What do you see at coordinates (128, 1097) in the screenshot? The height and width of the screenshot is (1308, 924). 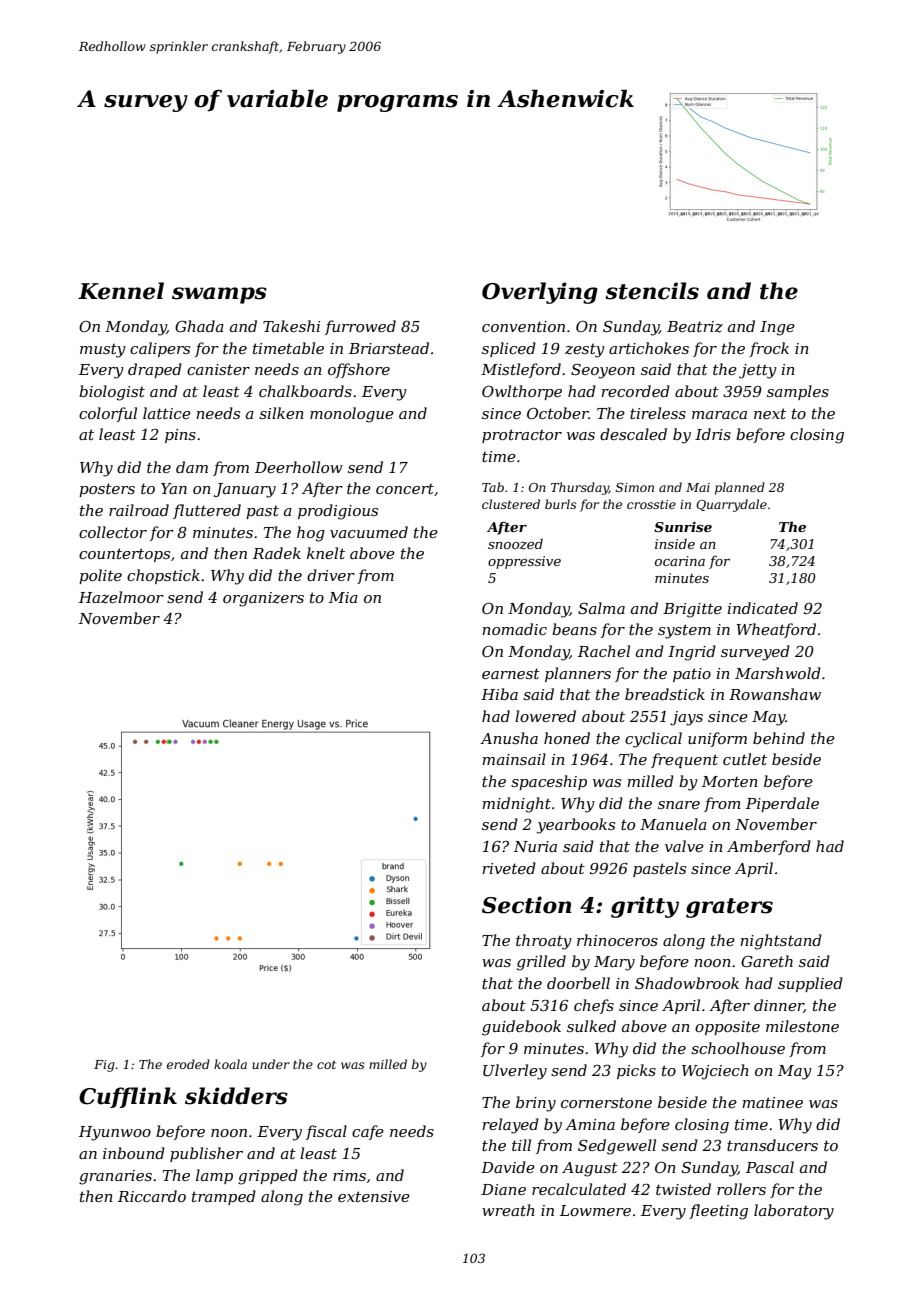 I see `Cufflink` at bounding box center [128, 1097].
